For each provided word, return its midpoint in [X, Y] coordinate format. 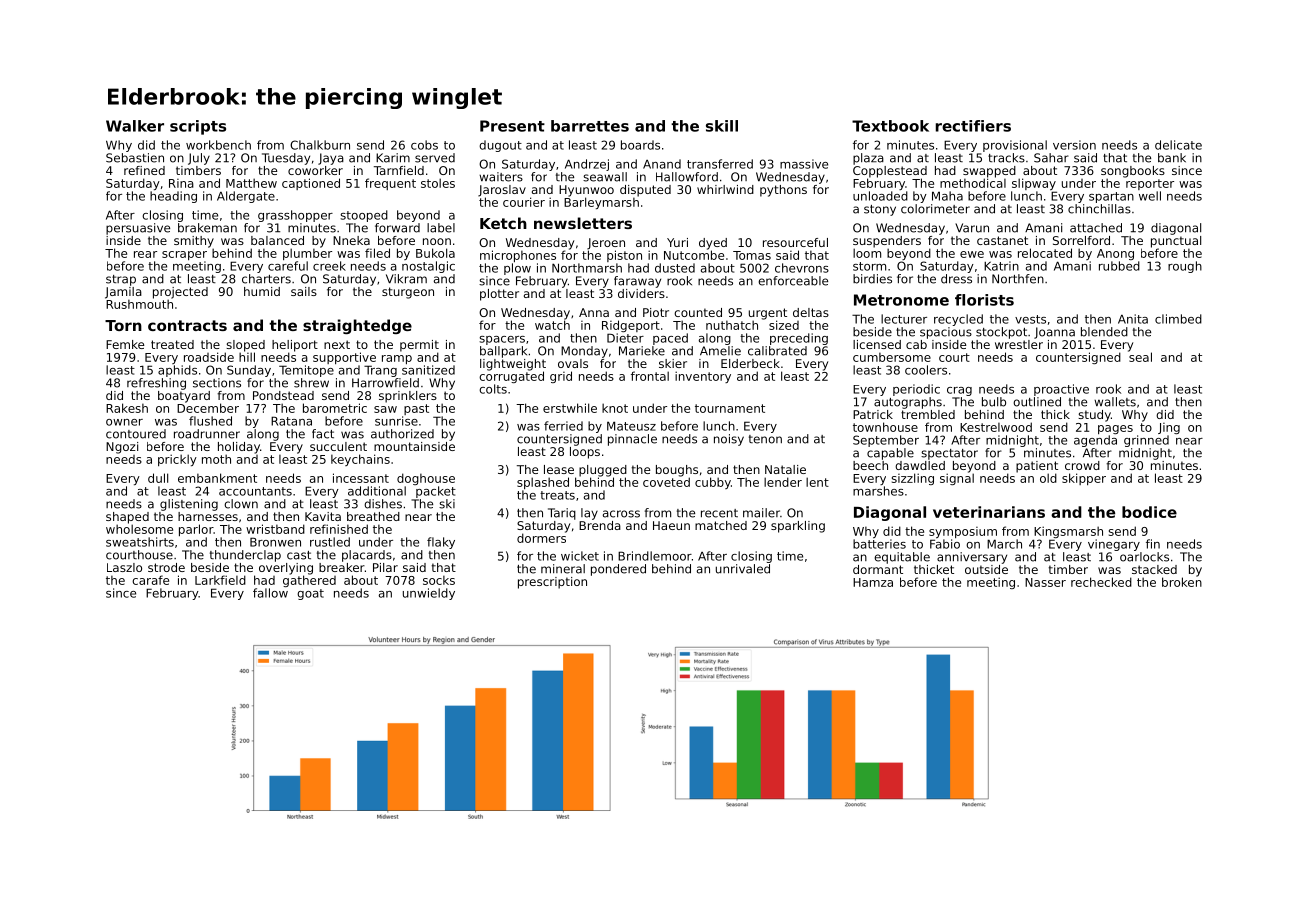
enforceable [793, 281]
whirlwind [725, 189]
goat [310, 594]
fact [323, 434]
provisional [1015, 146]
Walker [135, 126]
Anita [1133, 319]
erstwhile [570, 408]
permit [419, 346]
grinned [1146, 441]
